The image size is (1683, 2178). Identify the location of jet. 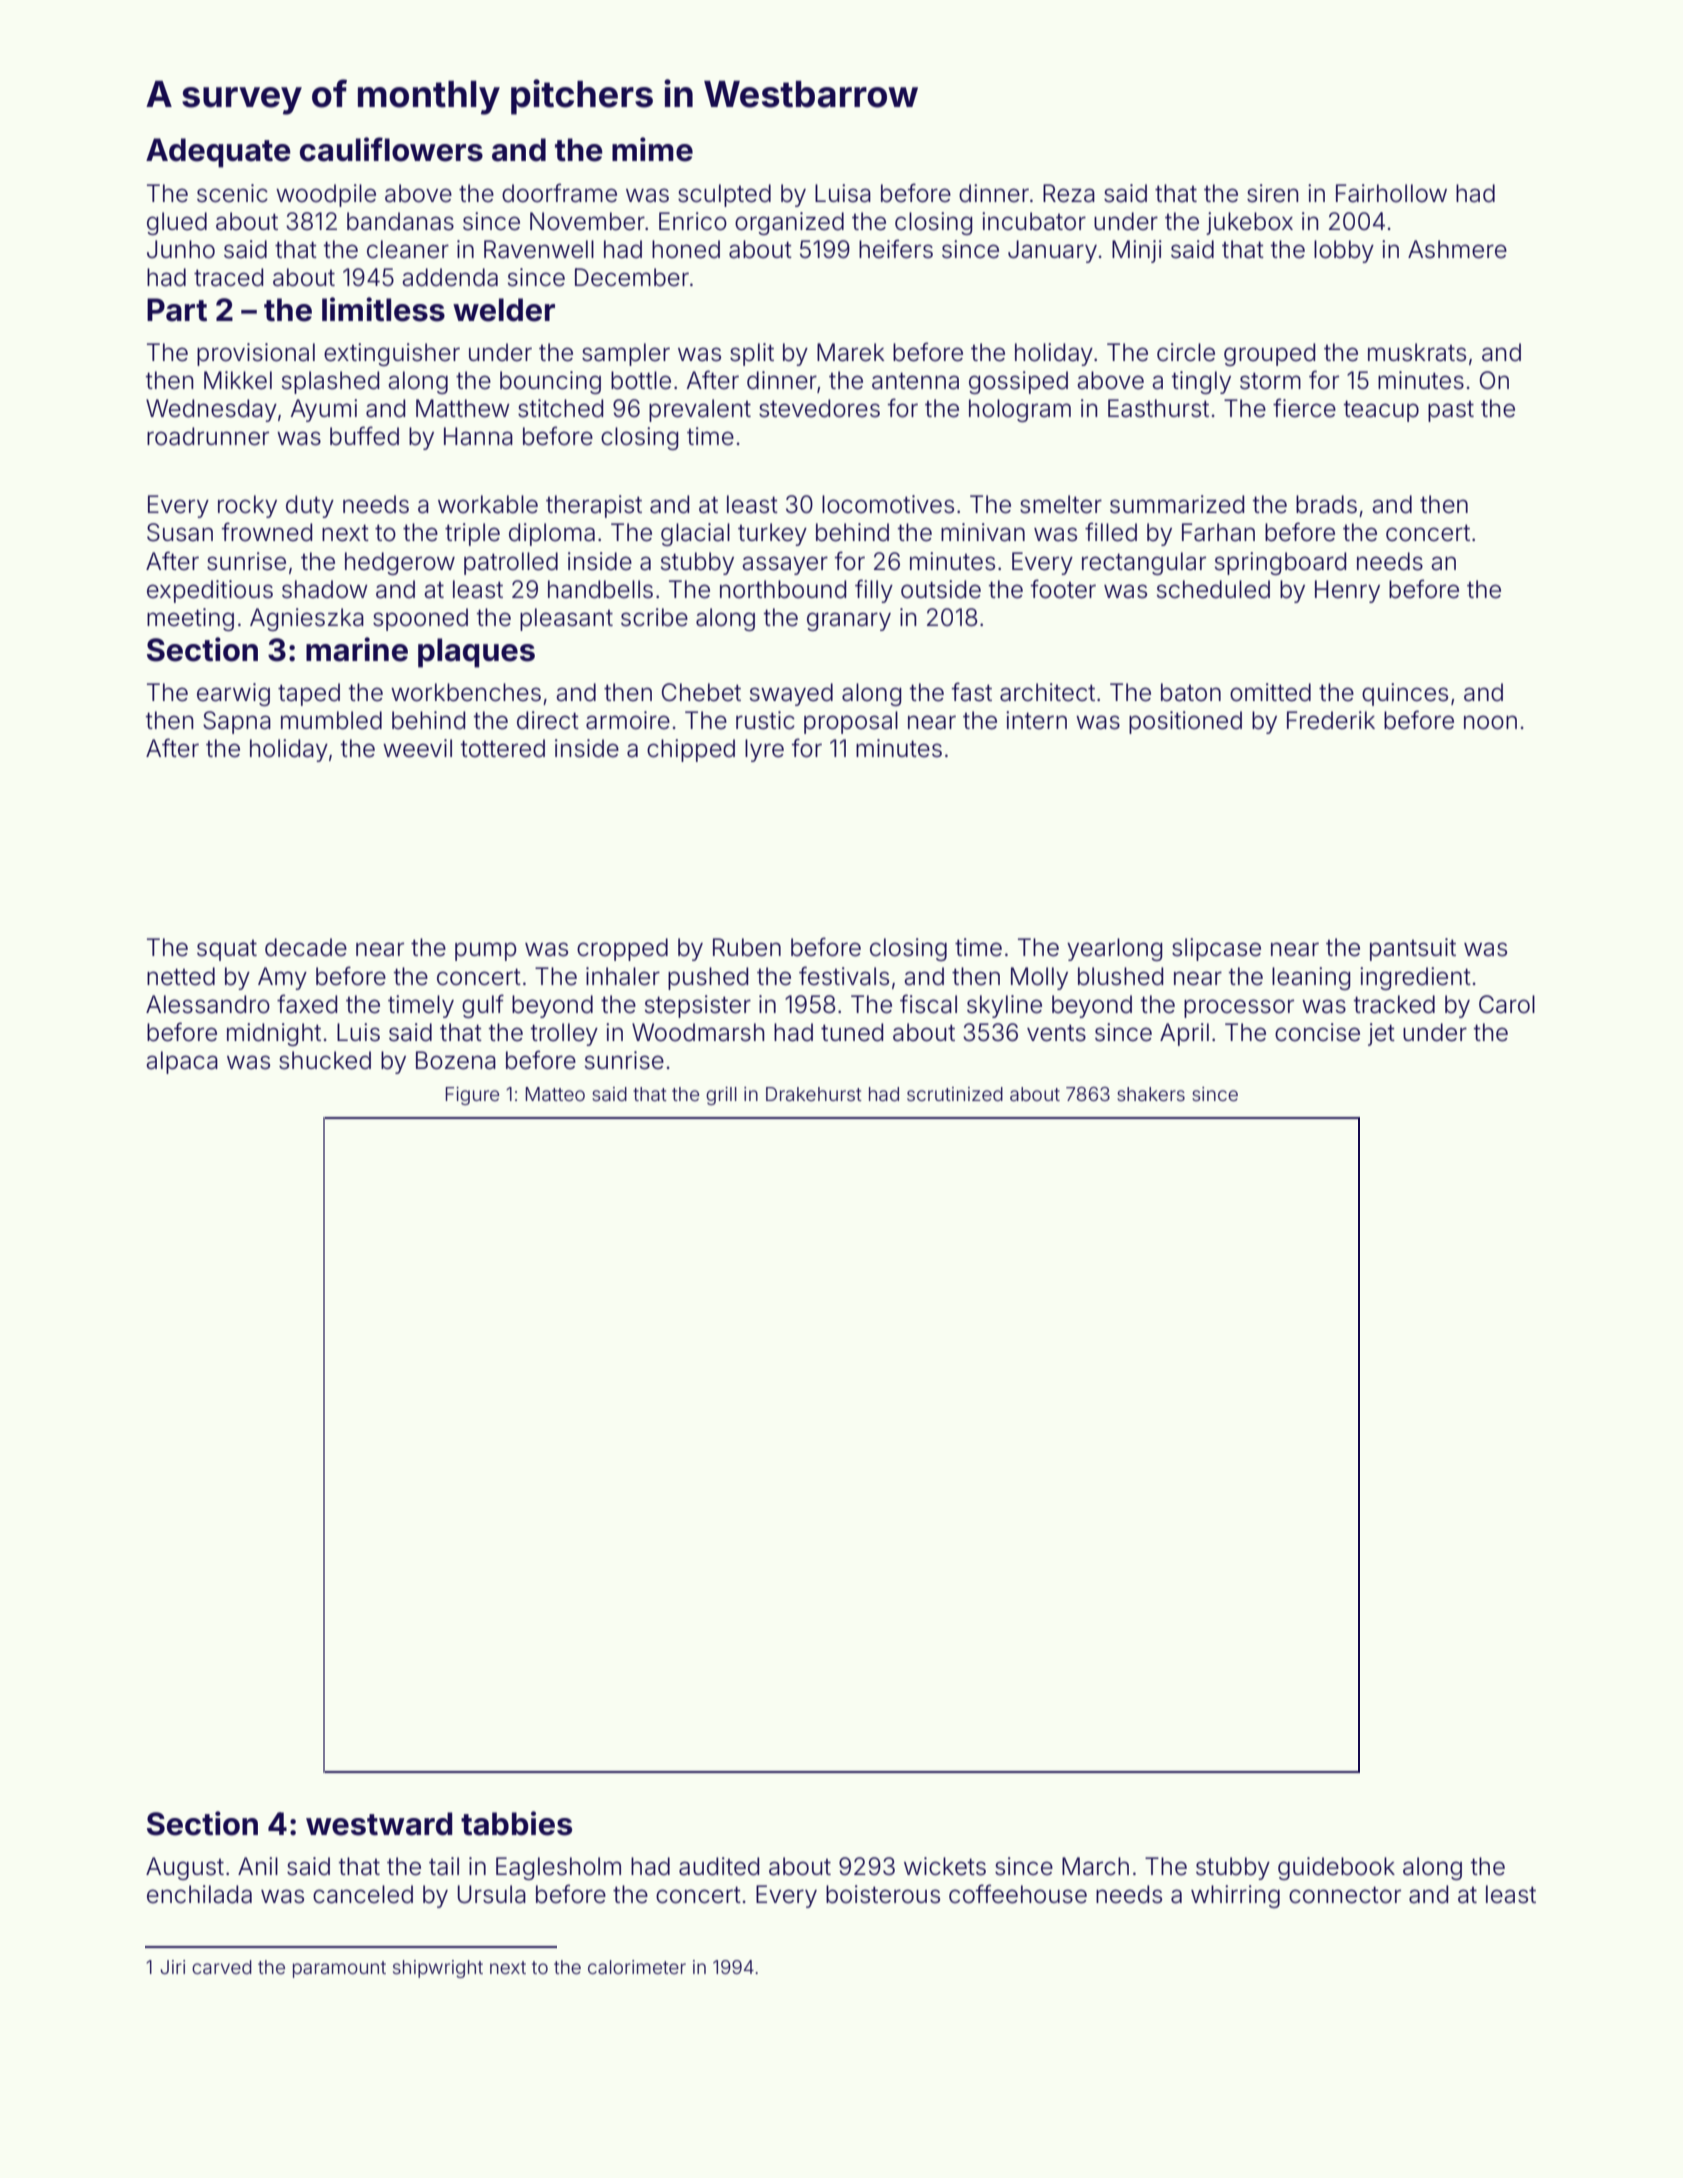
(1381, 1034).
